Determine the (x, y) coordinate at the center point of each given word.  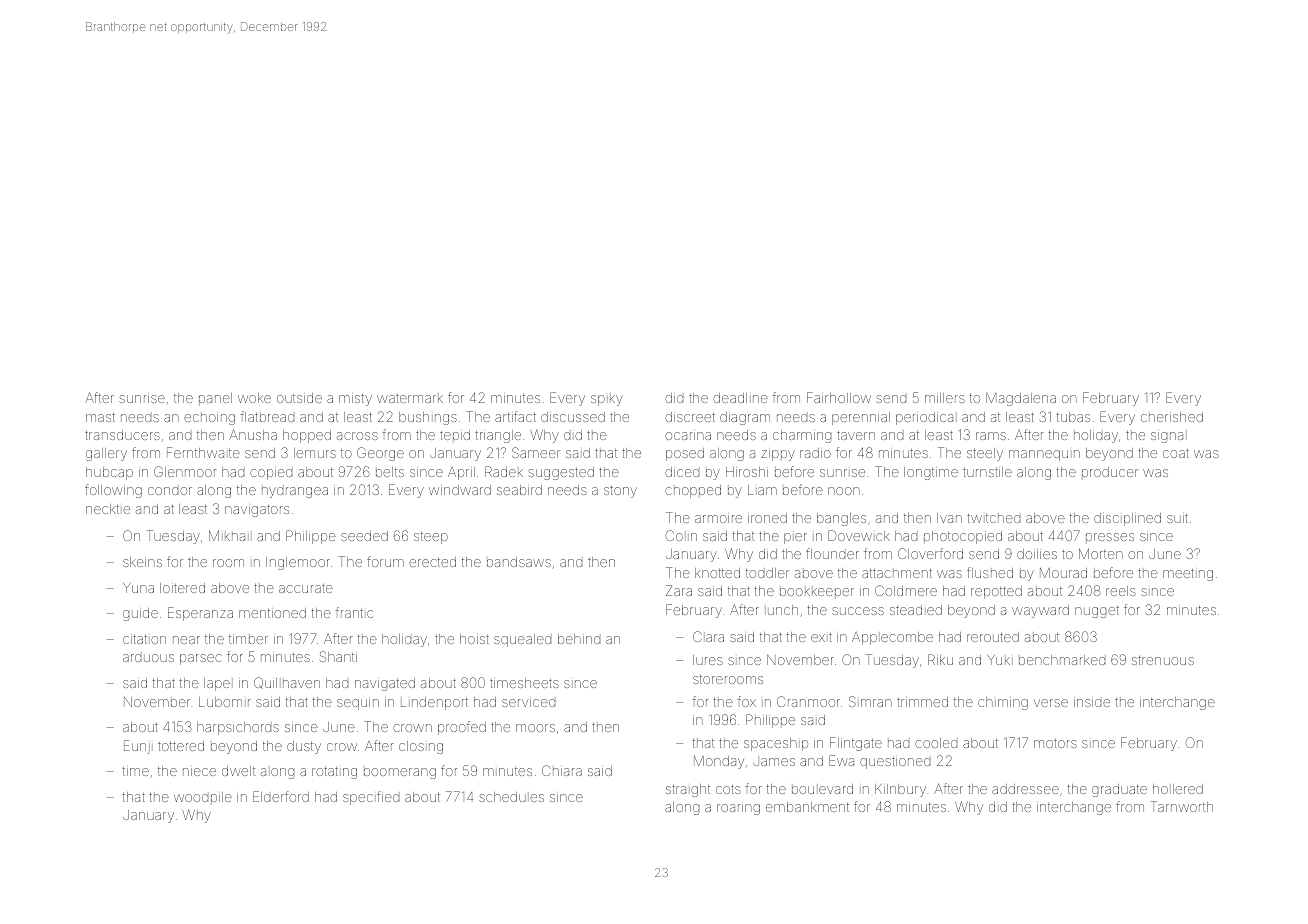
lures (708, 660)
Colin (681, 535)
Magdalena (1021, 399)
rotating (334, 773)
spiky (607, 400)
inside (1092, 703)
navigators (257, 511)
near (186, 640)
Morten (1101, 553)
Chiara (562, 770)
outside (299, 398)
